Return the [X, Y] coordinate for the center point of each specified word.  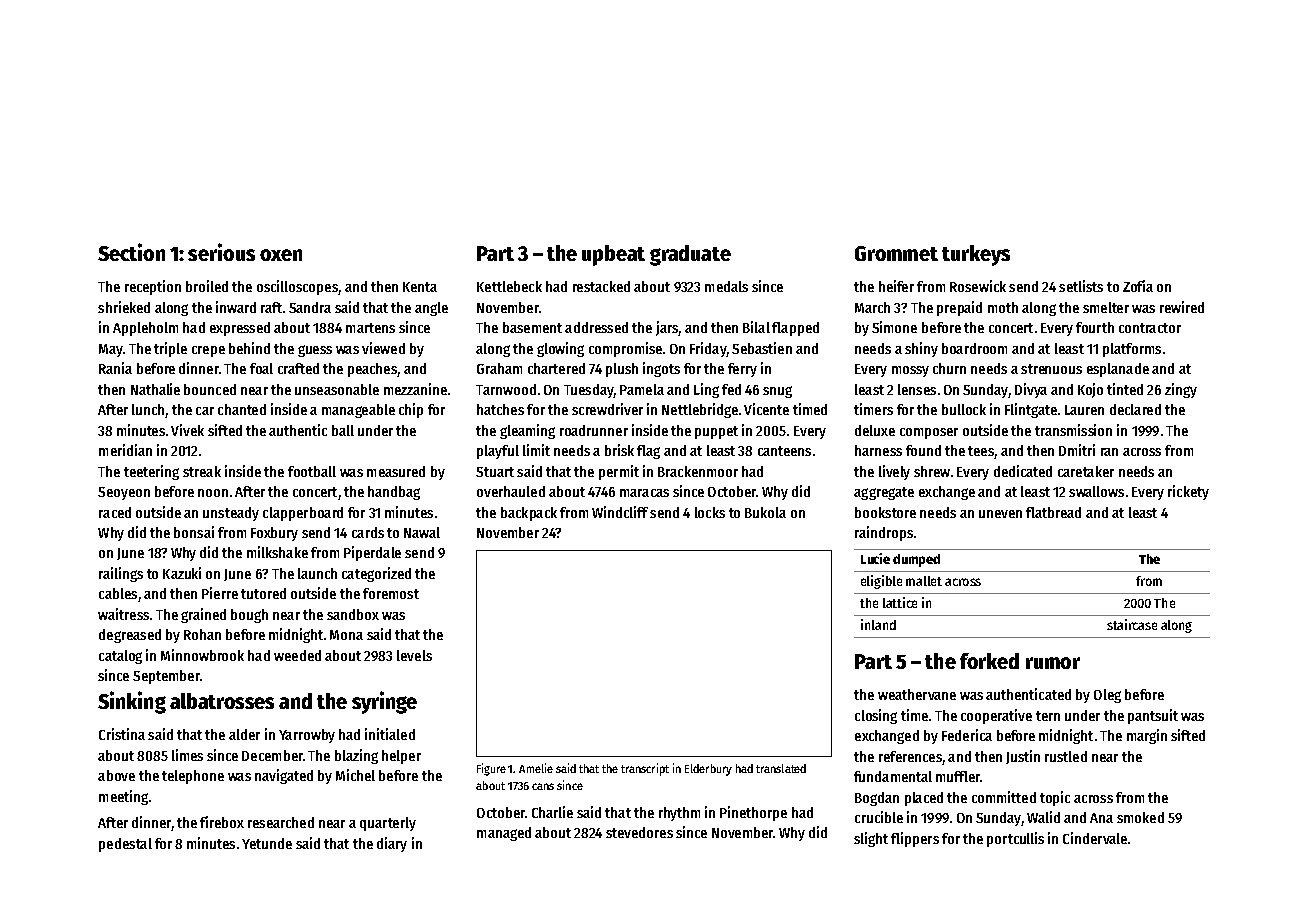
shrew [932, 471]
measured [396, 471]
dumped [916, 560]
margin [1147, 736]
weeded [297, 655]
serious [221, 252]
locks [710, 512]
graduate [690, 255]
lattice [900, 602]
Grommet [896, 253]
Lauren [1084, 410]
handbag [394, 493]
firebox [222, 822]
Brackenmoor [698, 471]
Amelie [536, 768]
